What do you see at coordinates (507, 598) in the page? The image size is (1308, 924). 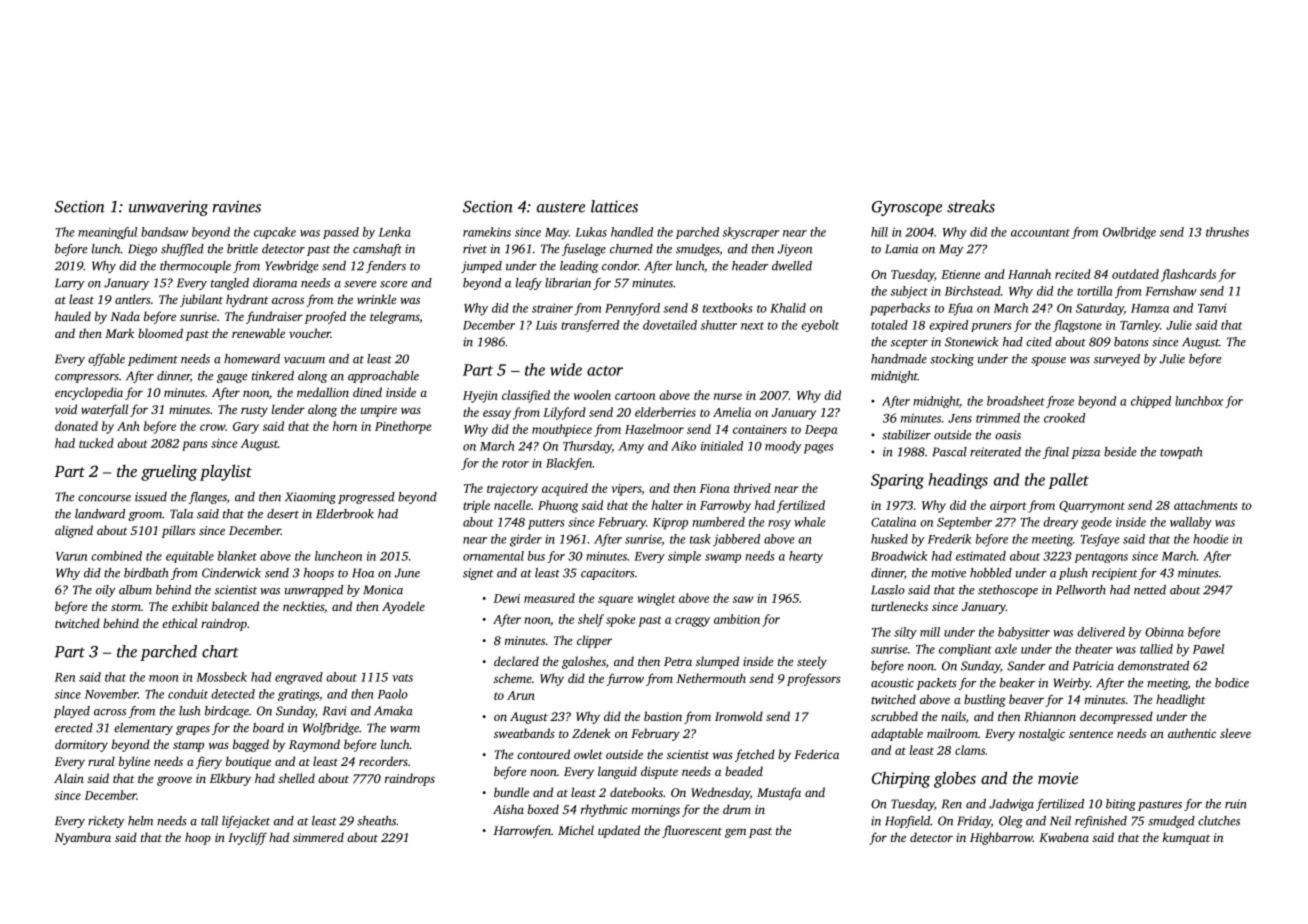 I see `Dewi` at bounding box center [507, 598].
